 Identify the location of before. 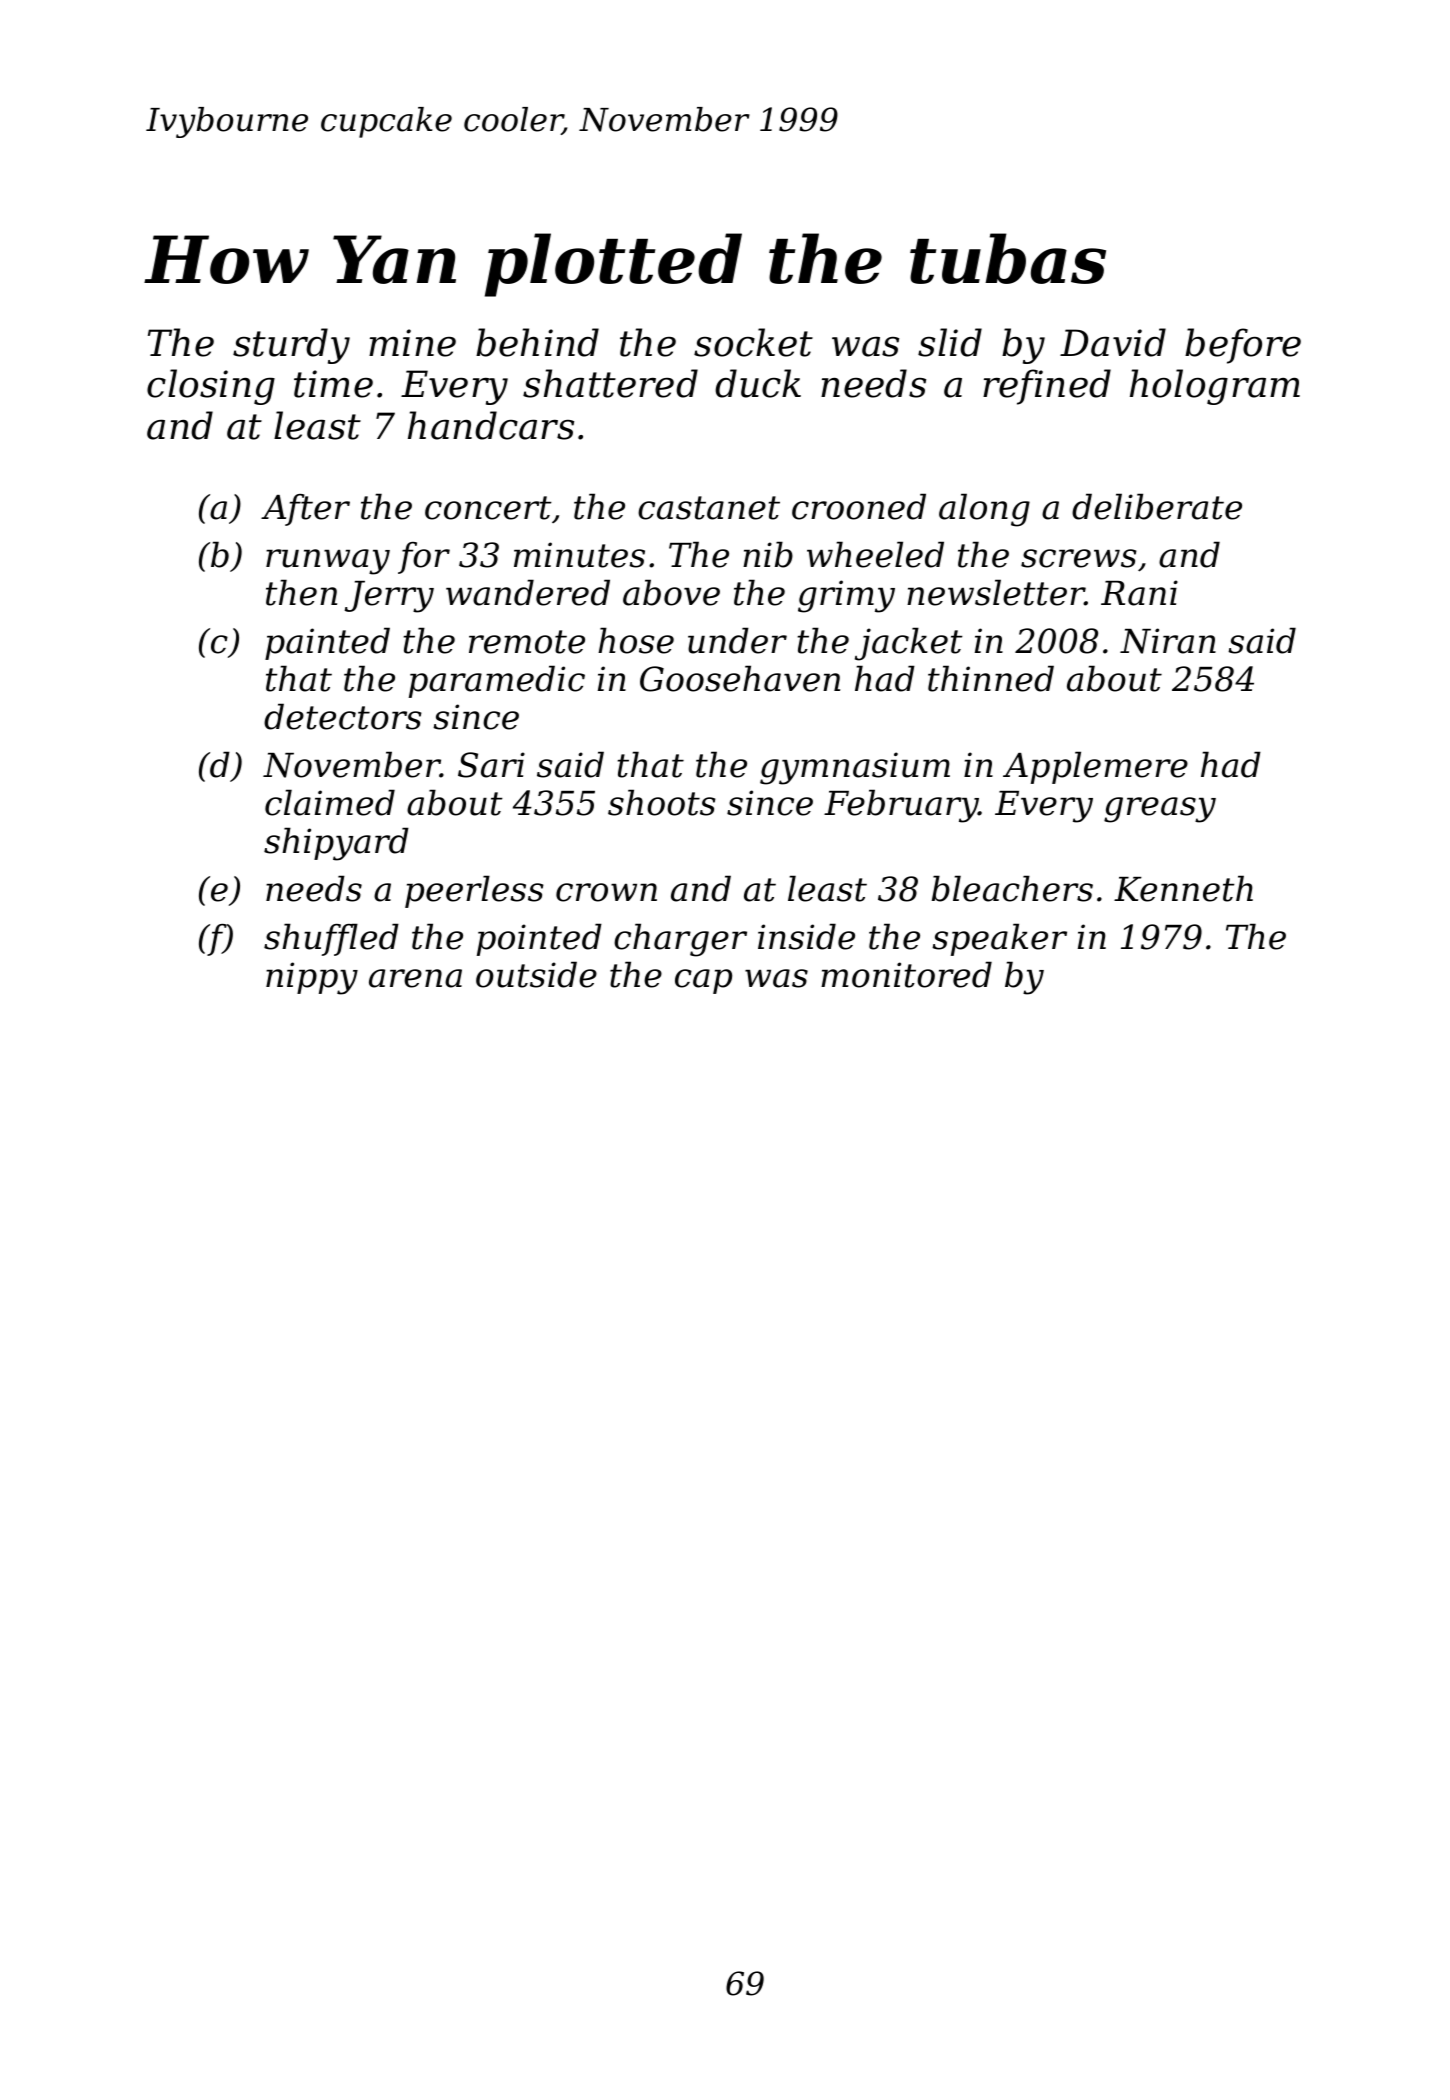
(1243, 346).
